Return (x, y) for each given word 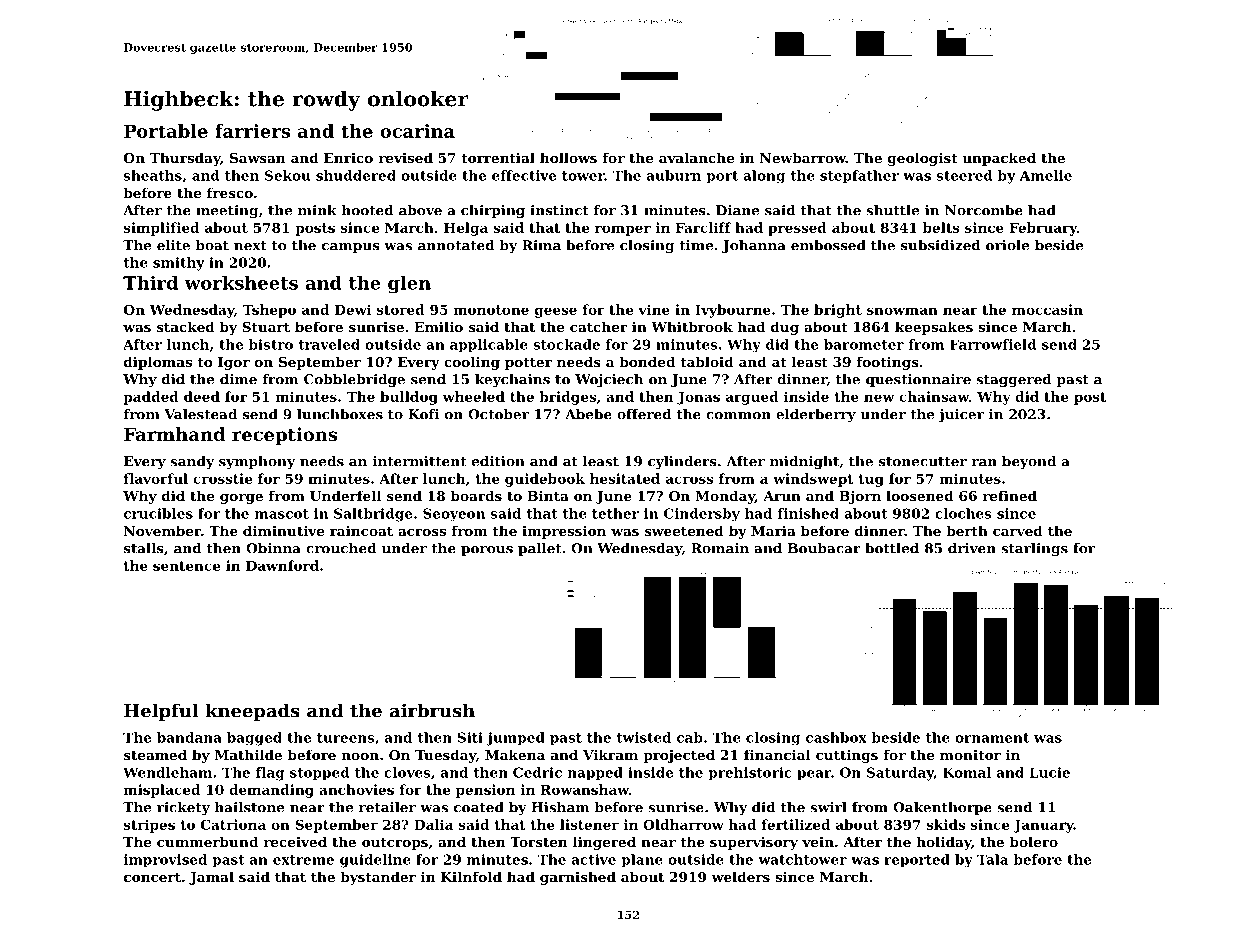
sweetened (684, 530)
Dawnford (282, 565)
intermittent (419, 461)
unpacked (999, 159)
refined (1009, 495)
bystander (378, 878)
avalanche (696, 157)
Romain (720, 548)
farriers (252, 131)
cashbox (836, 737)
